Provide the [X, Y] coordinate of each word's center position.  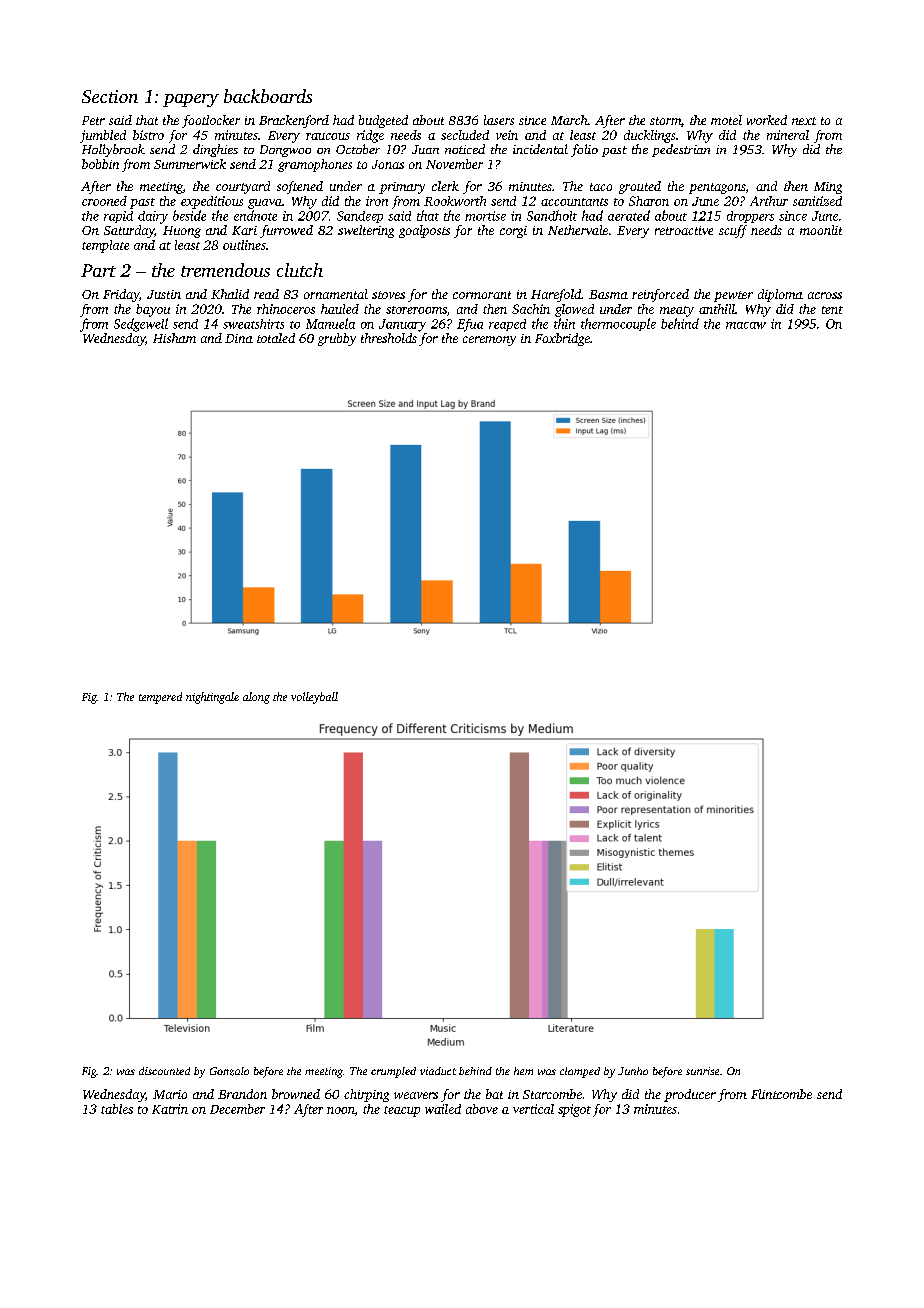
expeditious [212, 202]
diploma [780, 295]
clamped [580, 1072]
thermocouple [618, 324]
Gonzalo [229, 1071]
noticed [465, 149]
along [256, 698]
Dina [239, 338]
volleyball [314, 698]
